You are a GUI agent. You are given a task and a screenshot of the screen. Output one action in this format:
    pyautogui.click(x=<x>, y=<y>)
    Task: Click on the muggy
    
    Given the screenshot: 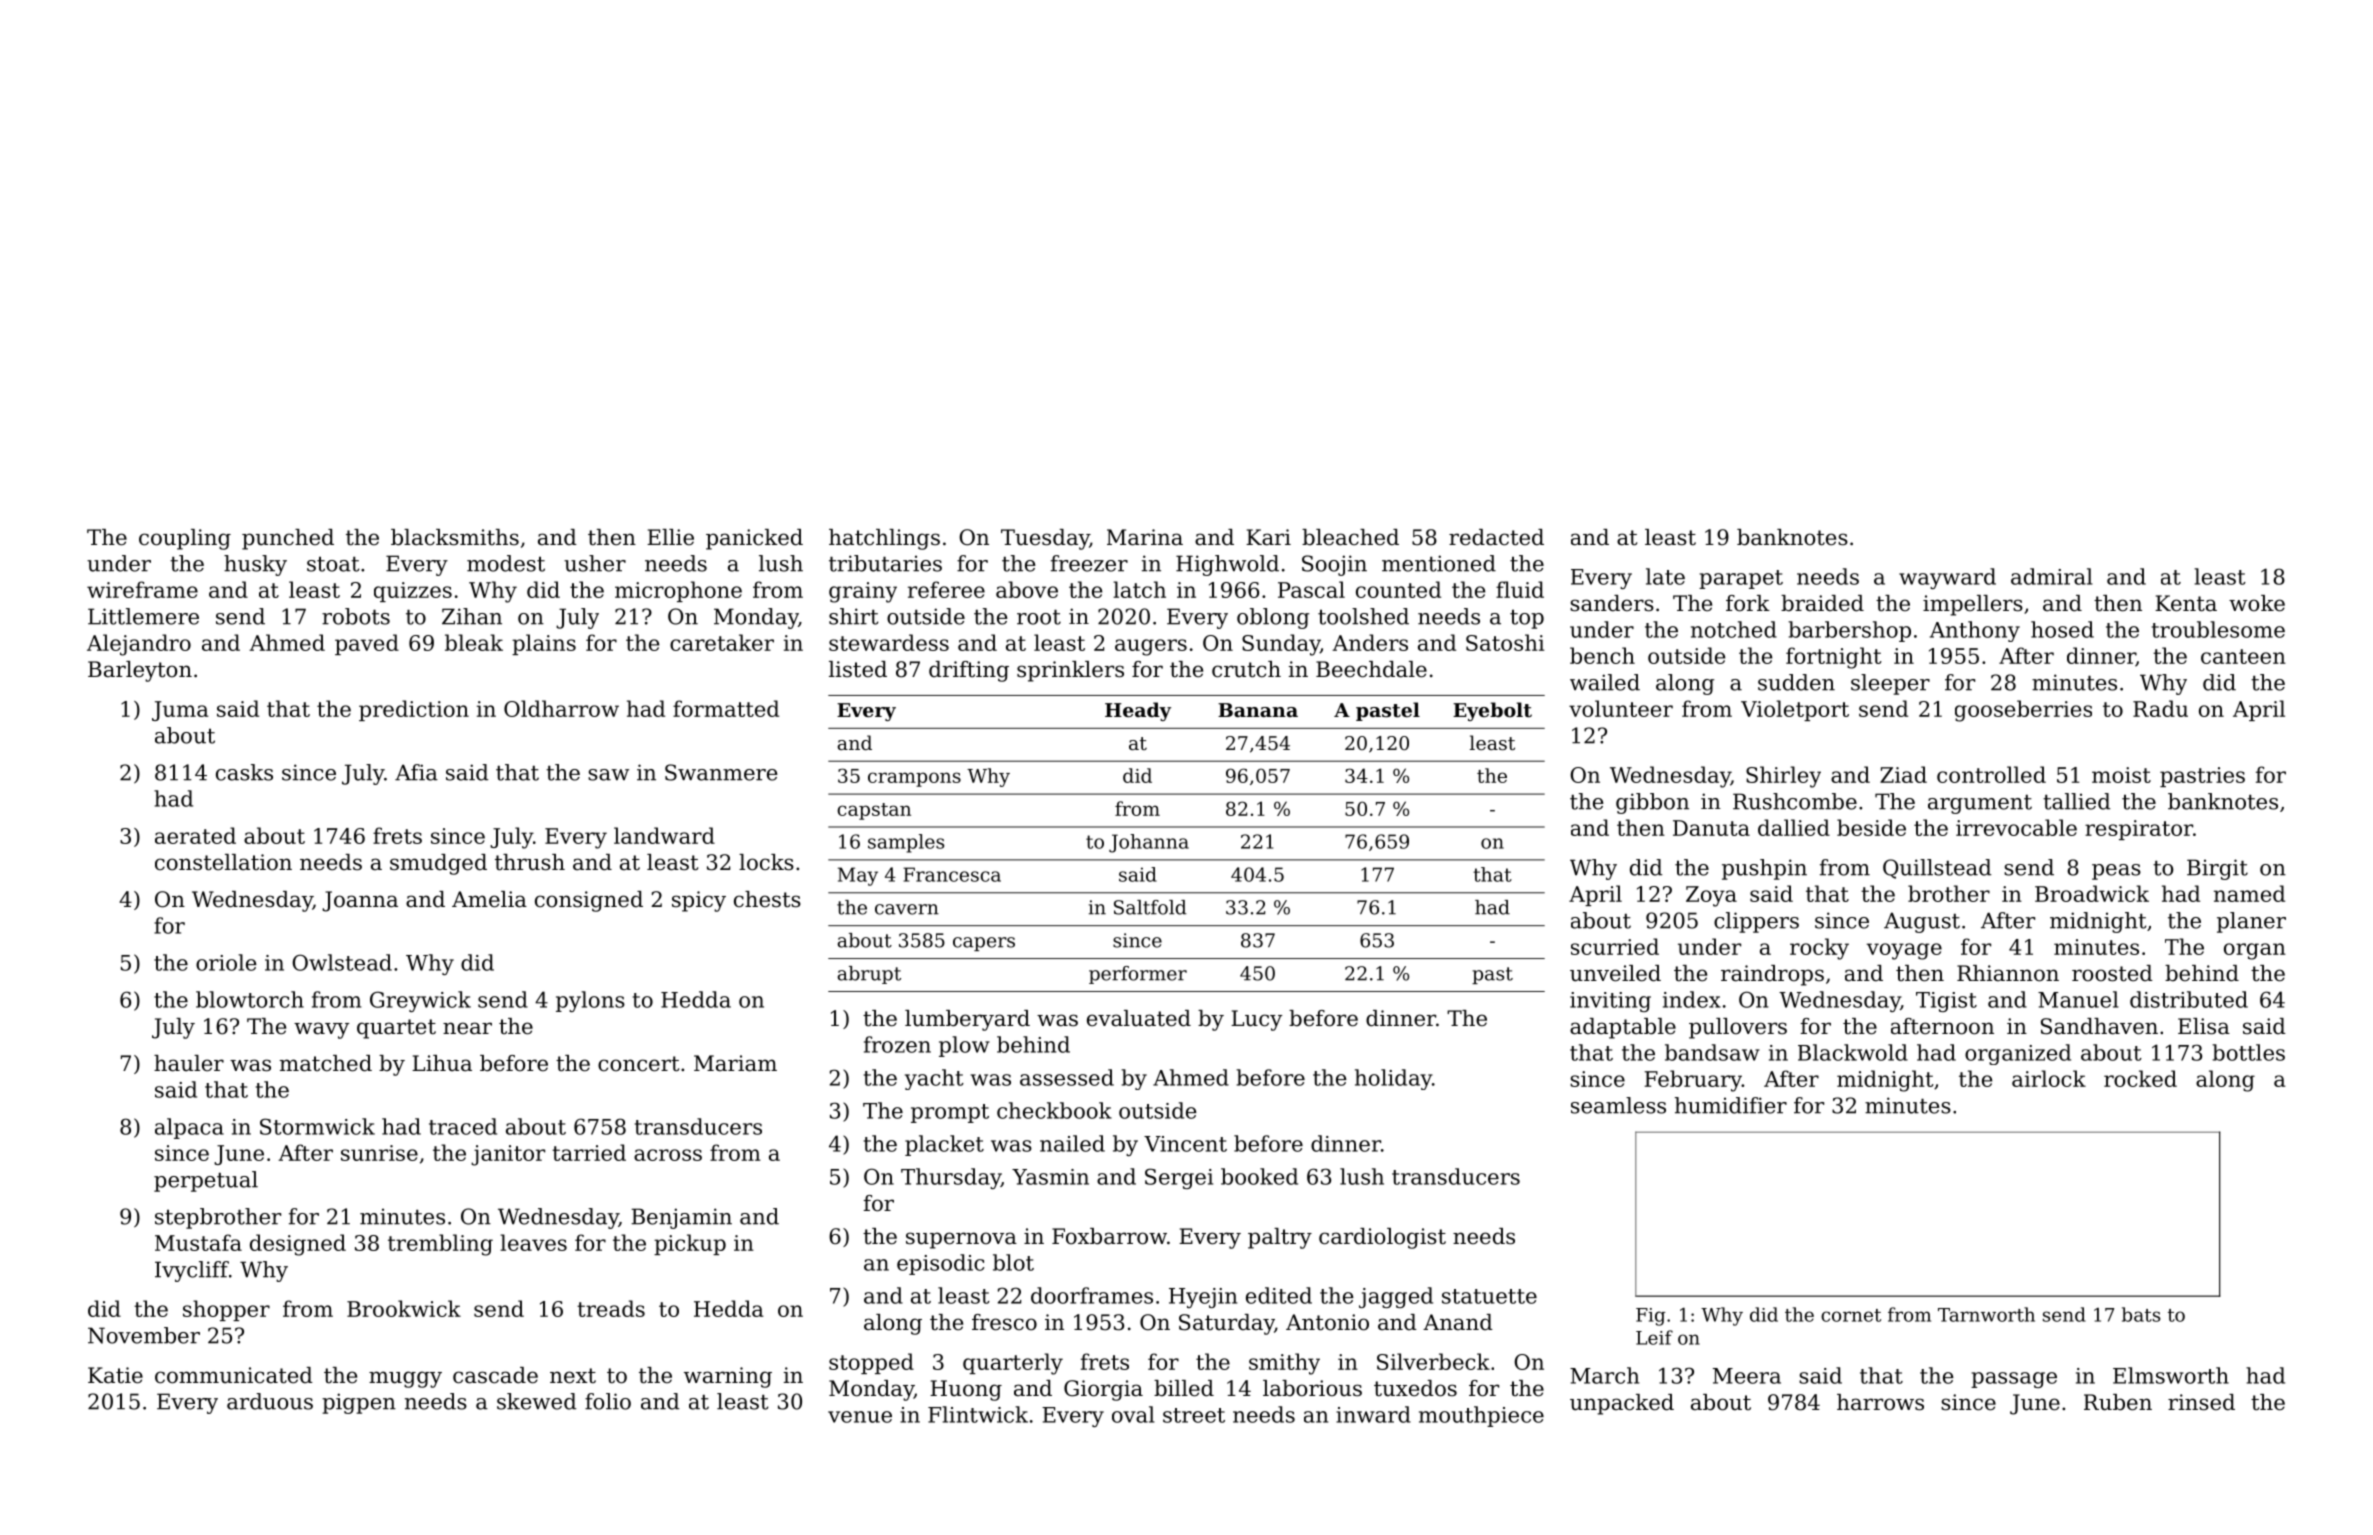 What is the action you would take?
    pyautogui.click(x=405, y=1379)
